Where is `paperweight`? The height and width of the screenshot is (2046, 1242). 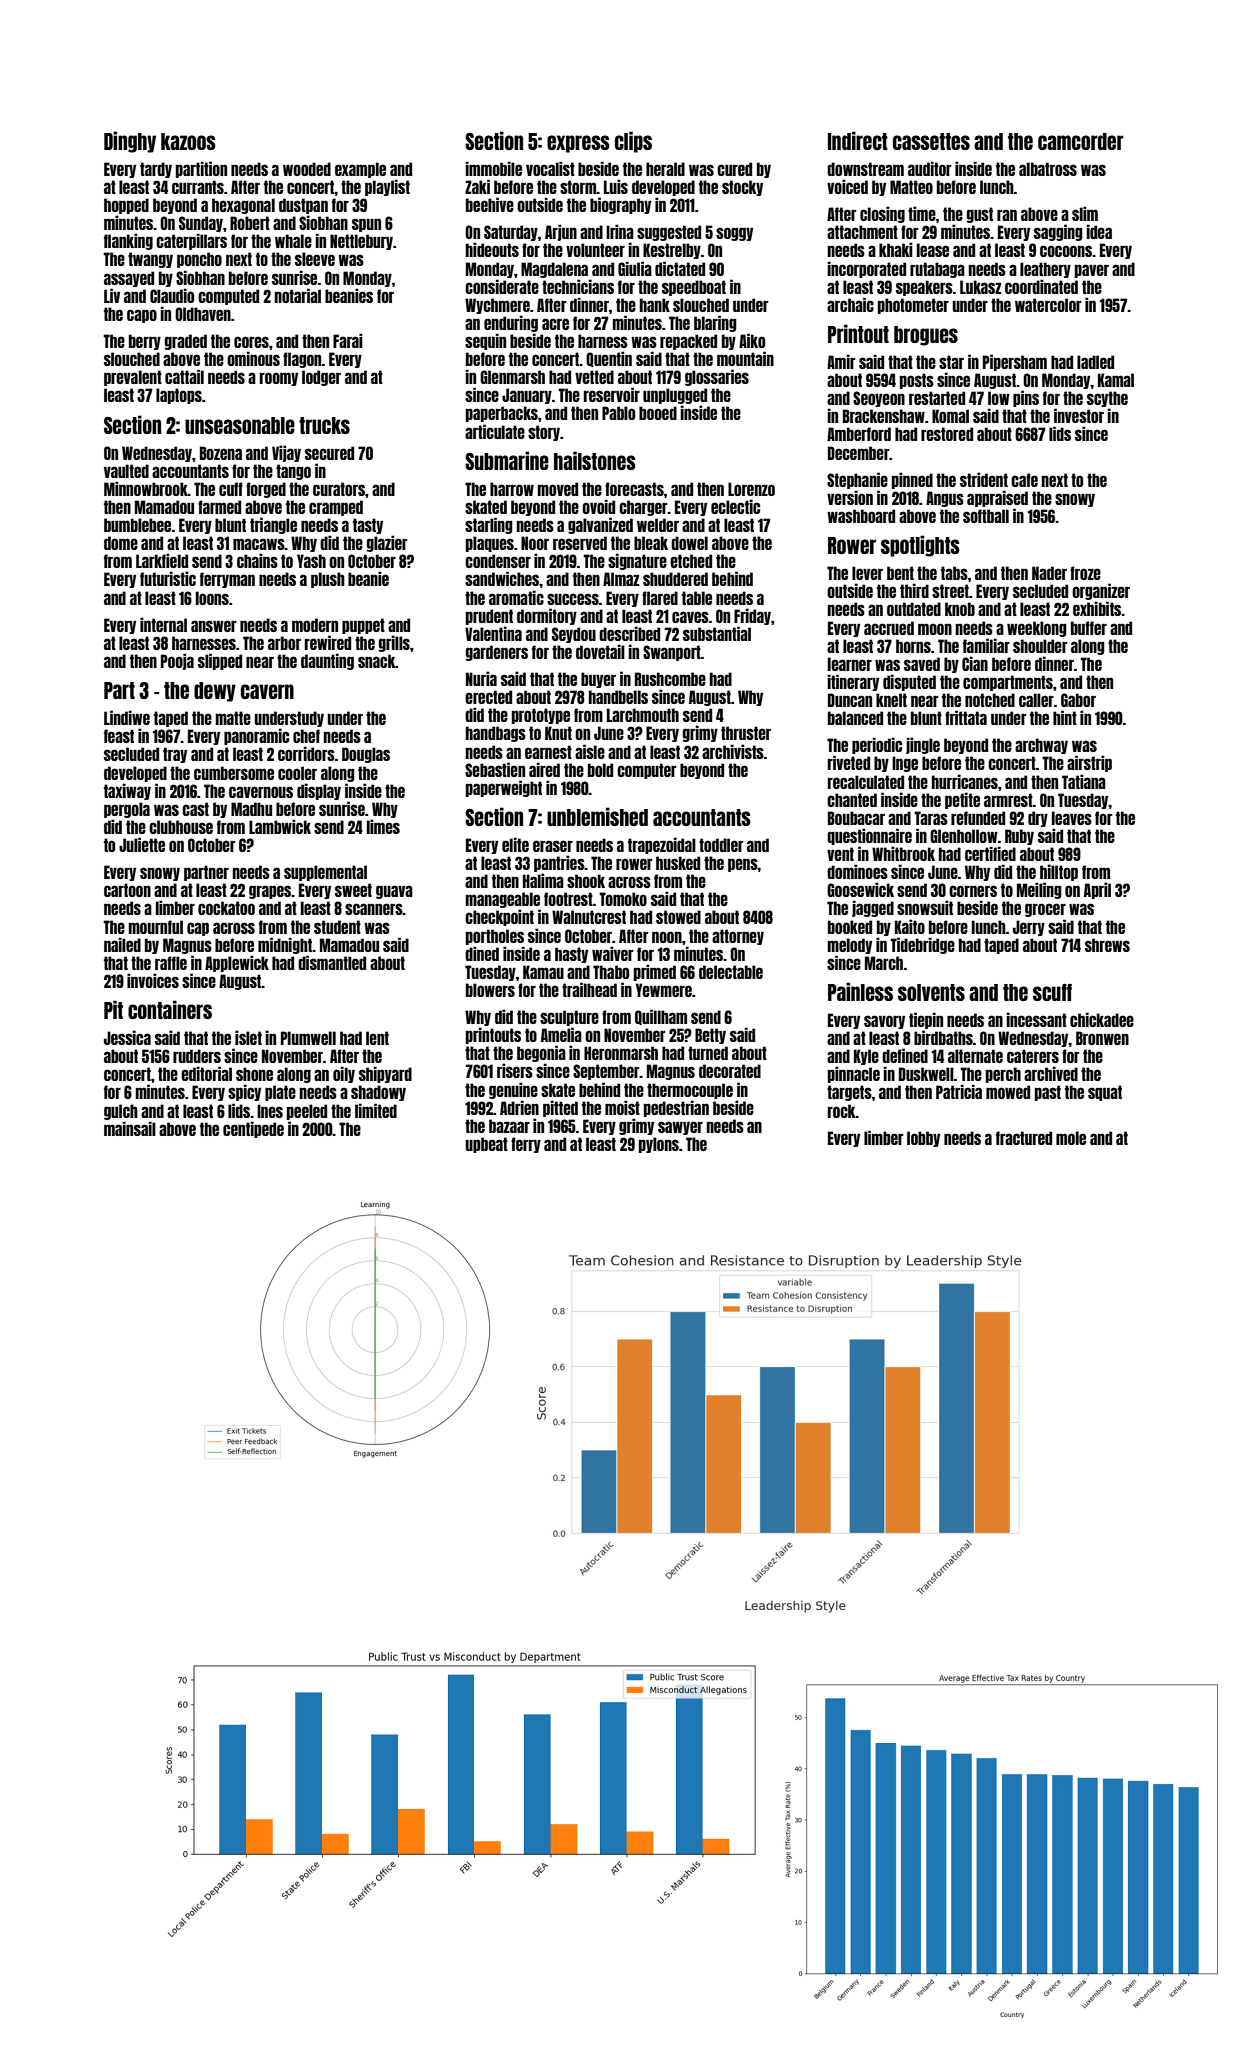 paperweight is located at coordinates (504, 788).
